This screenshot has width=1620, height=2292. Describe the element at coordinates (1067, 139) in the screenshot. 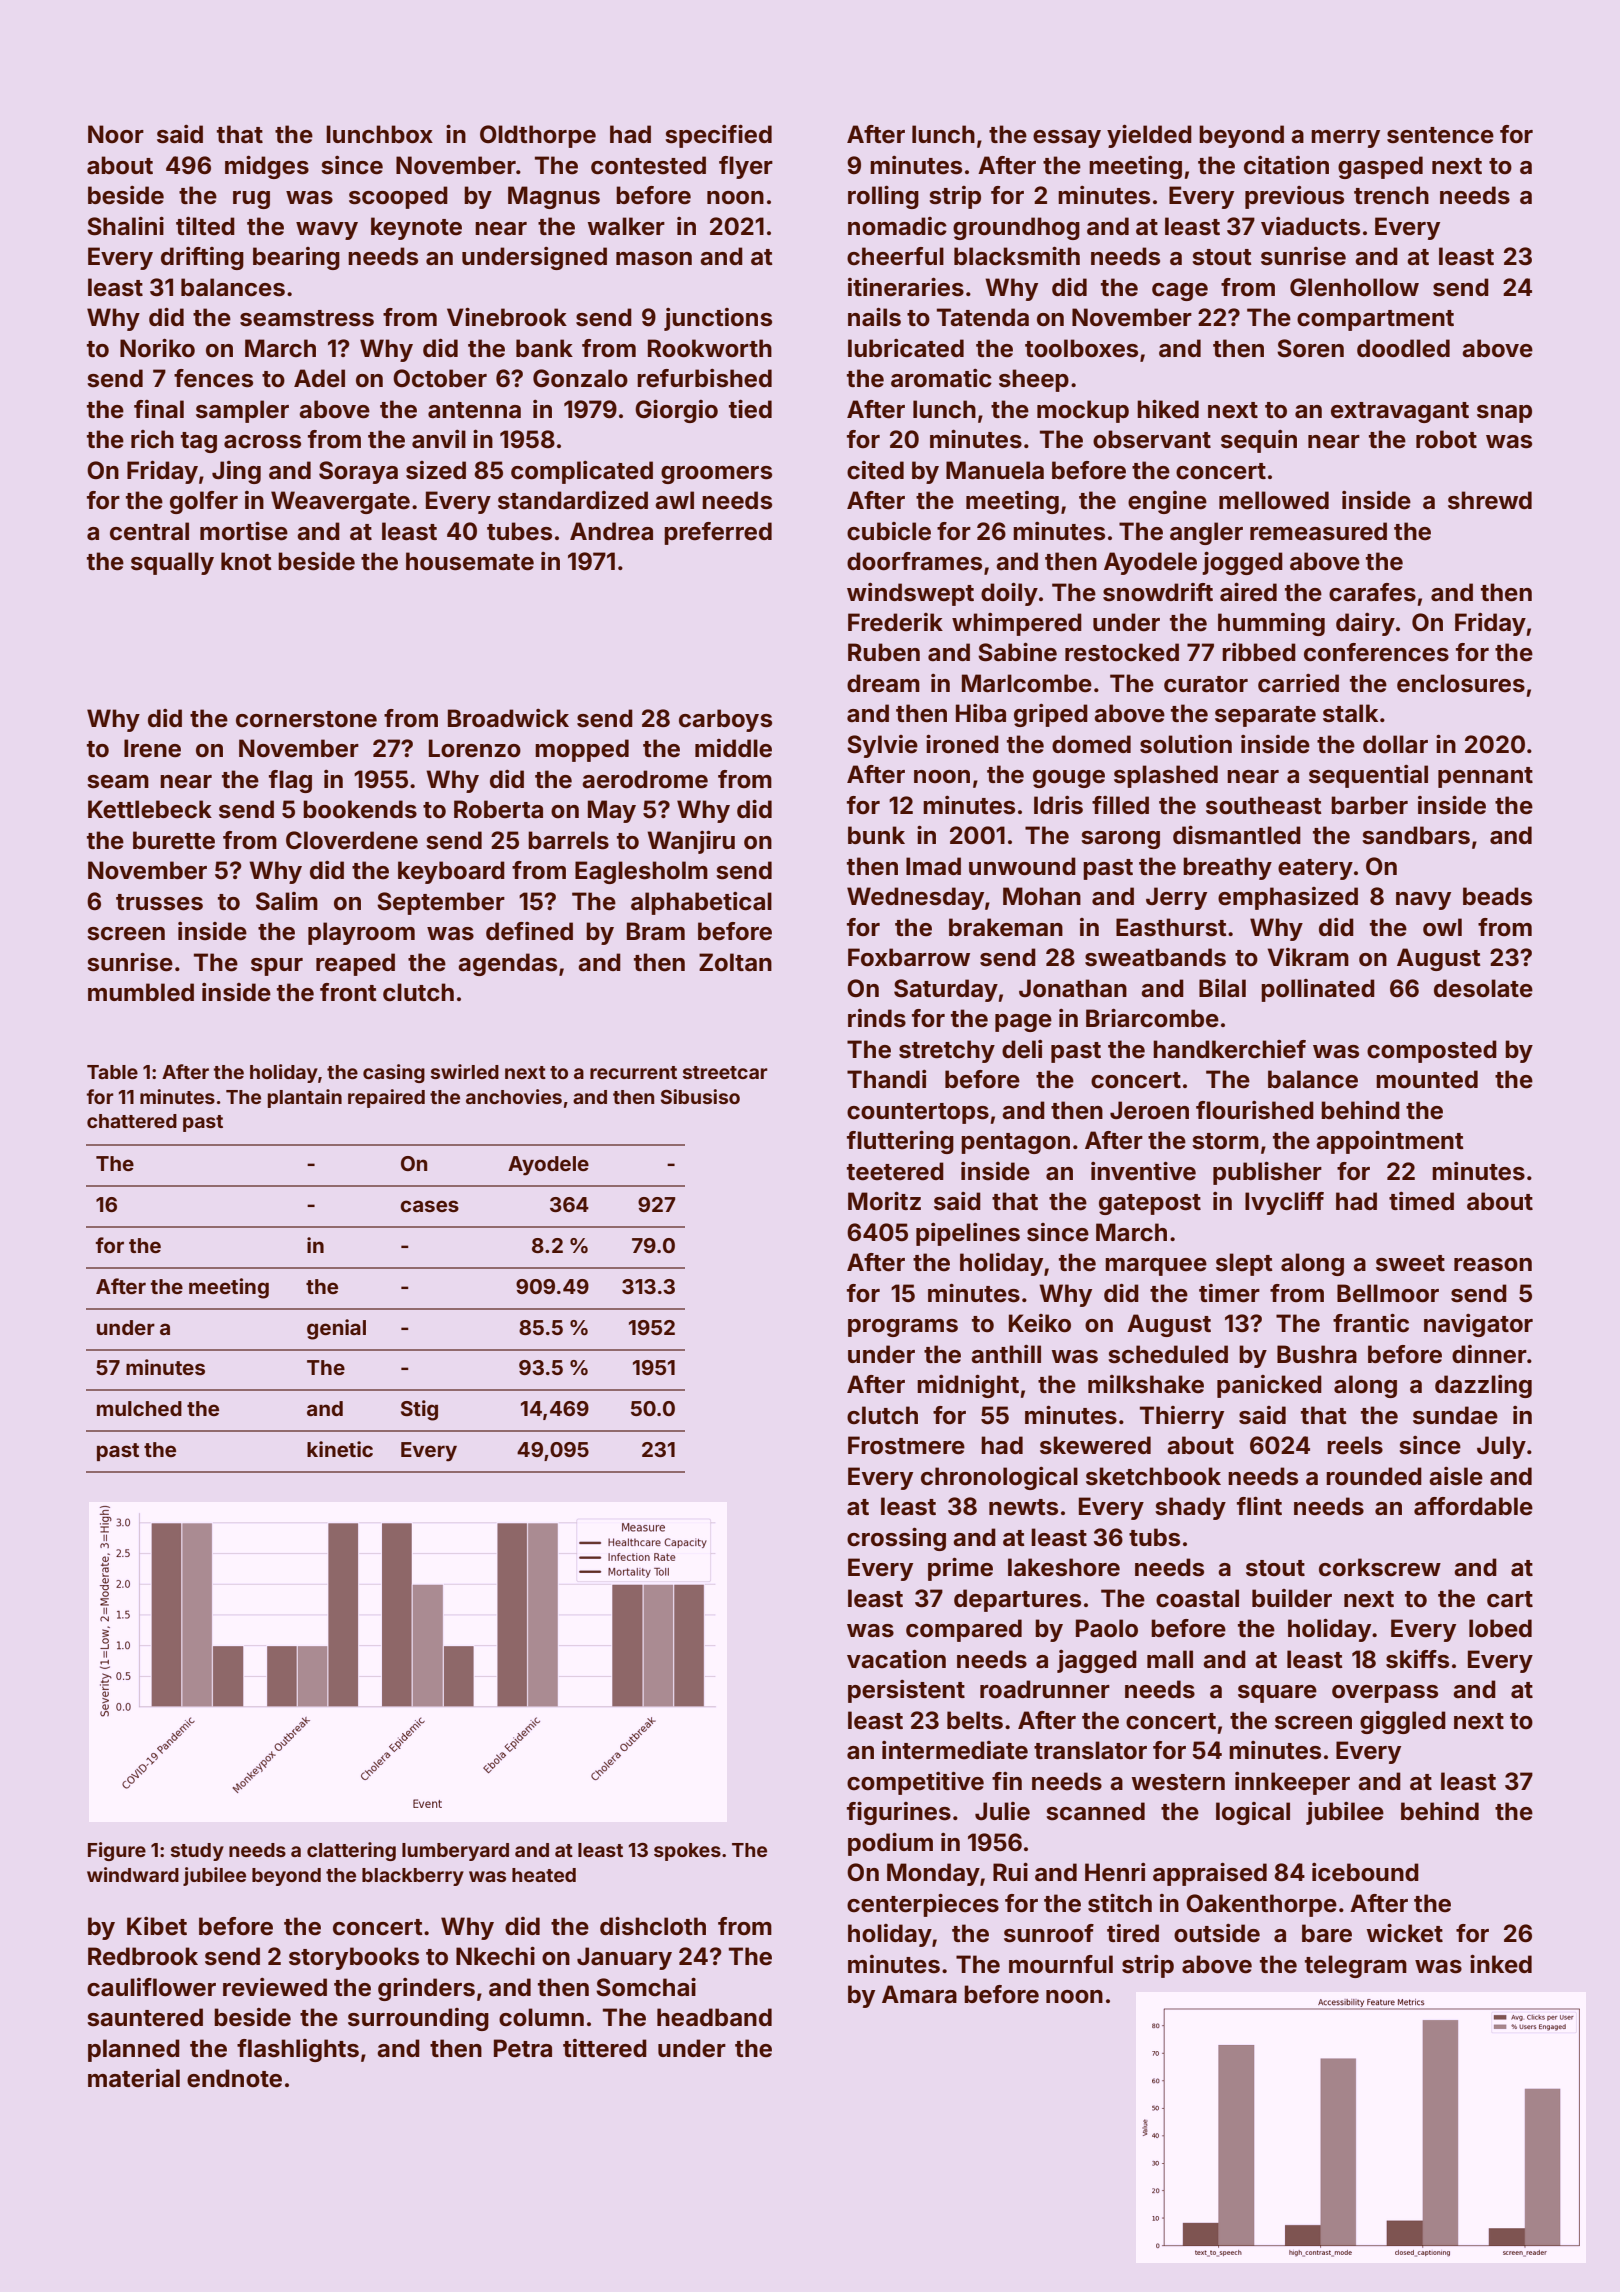

I see `essay` at that location.
